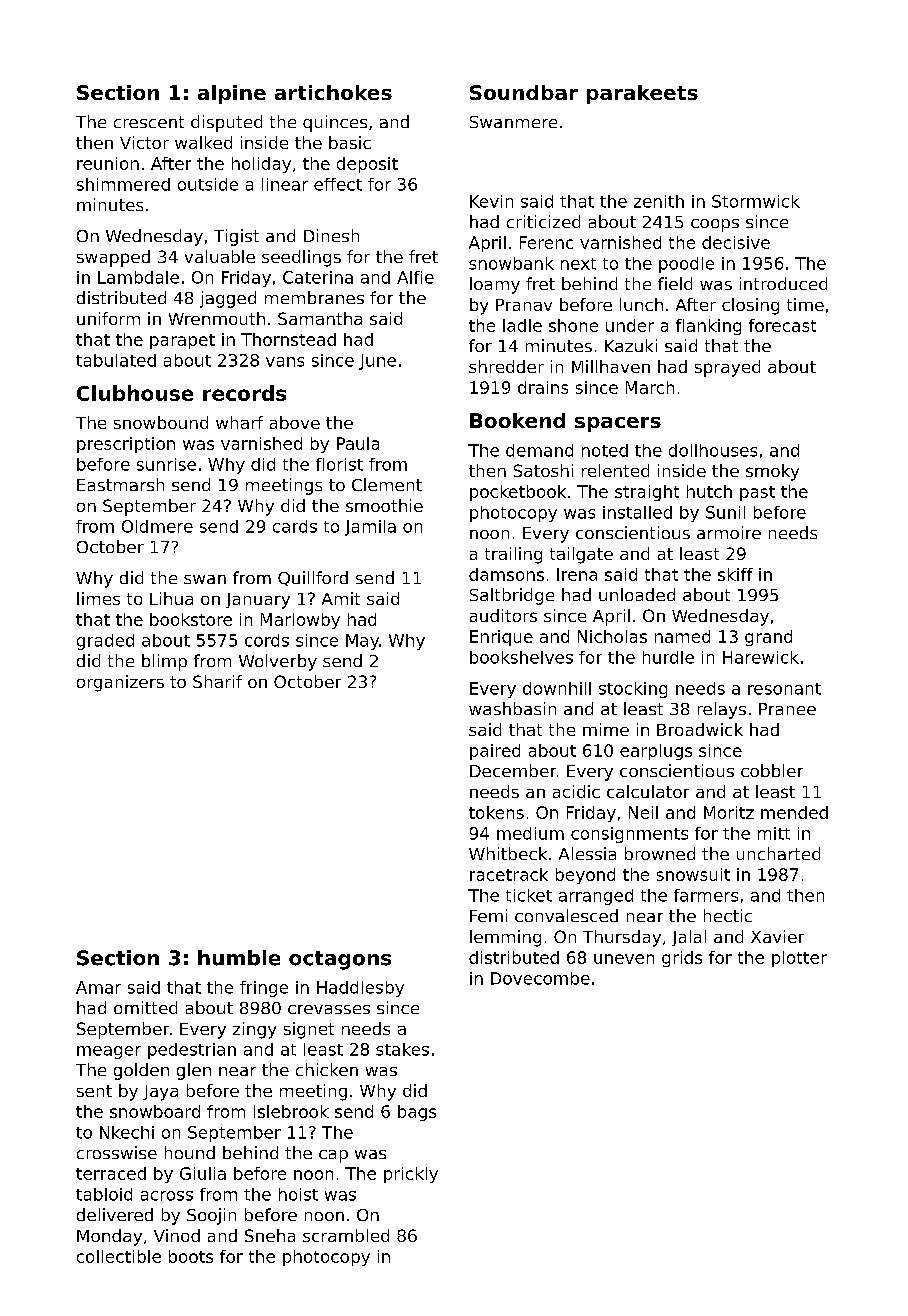 The height and width of the image is (1316, 908). What do you see at coordinates (411, 1175) in the image?
I see `prickly` at bounding box center [411, 1175].
